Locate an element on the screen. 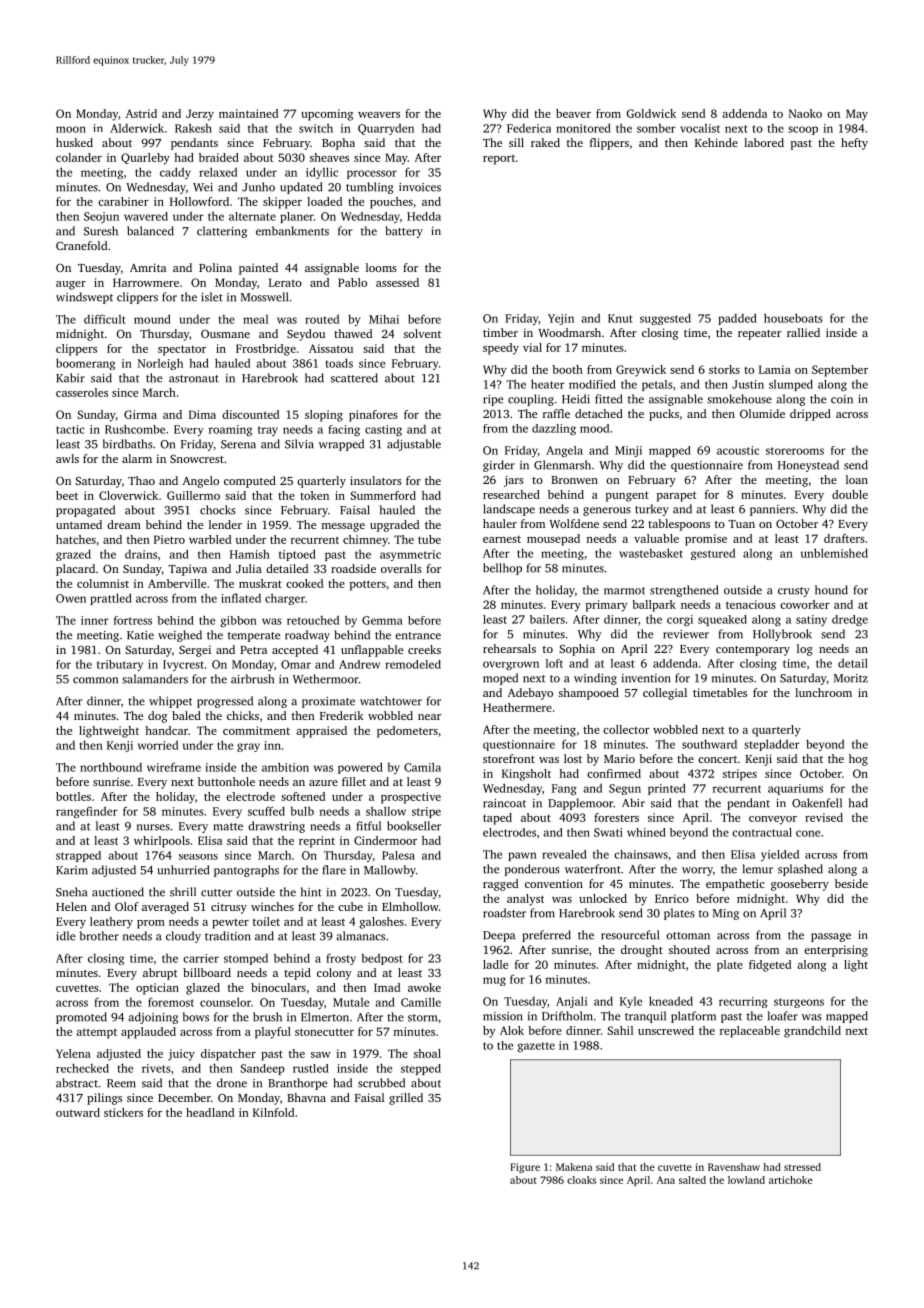  raffle is located at coordinates (556, 413).
